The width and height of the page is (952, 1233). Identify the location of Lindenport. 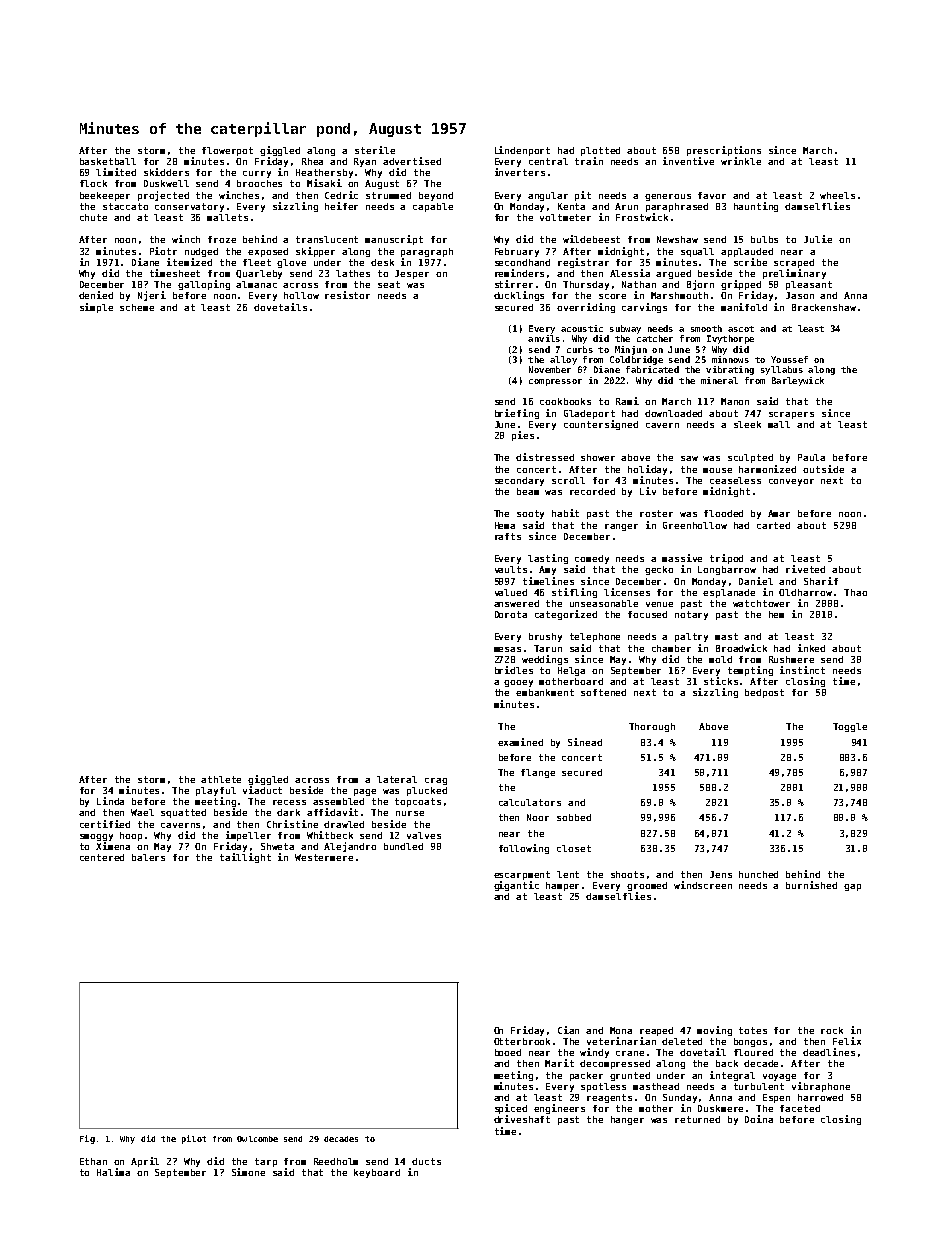
(522, 151).
